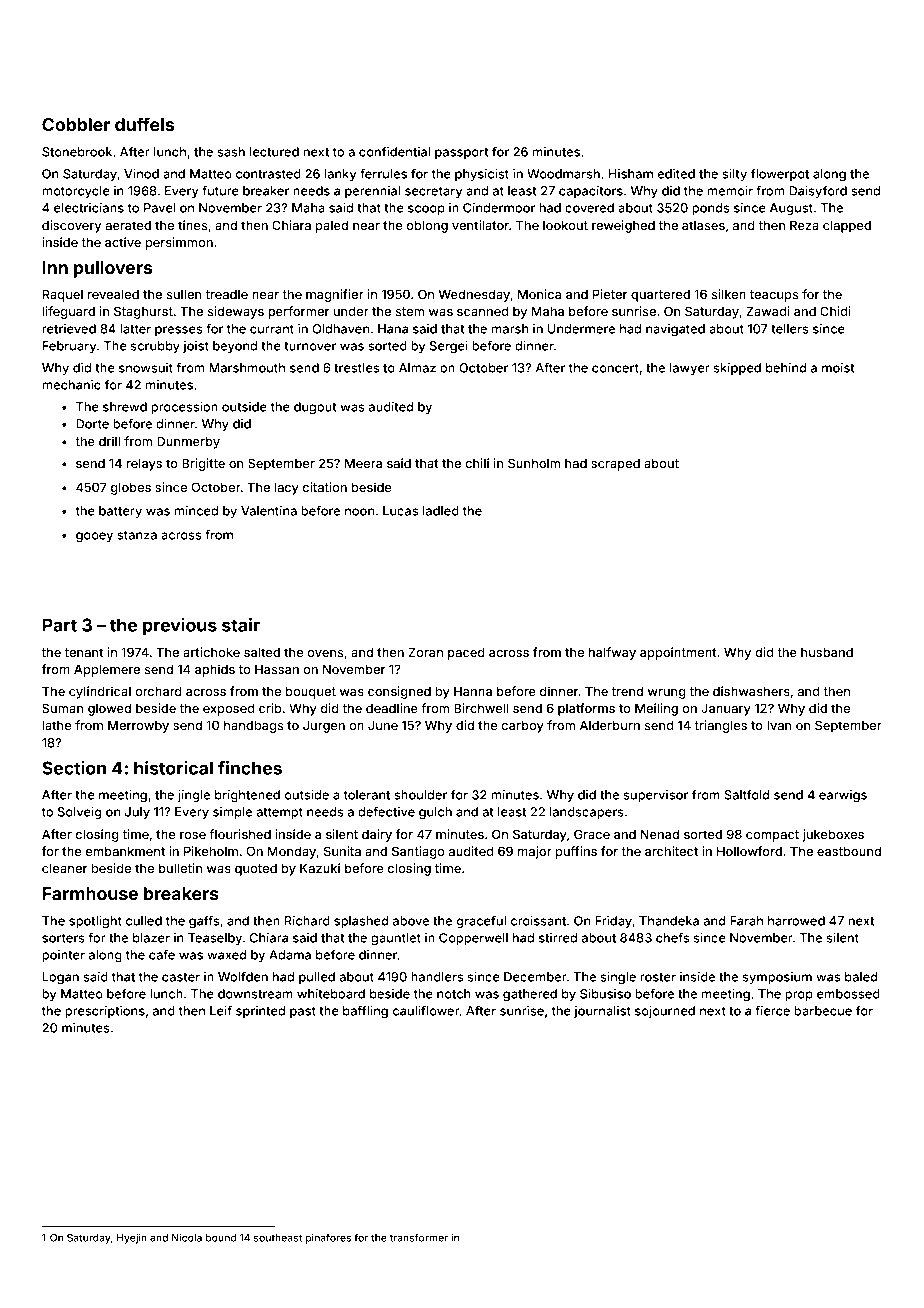  Describe the element at coordinates (779, 725) in the page. I see `Ivan` at that location.
